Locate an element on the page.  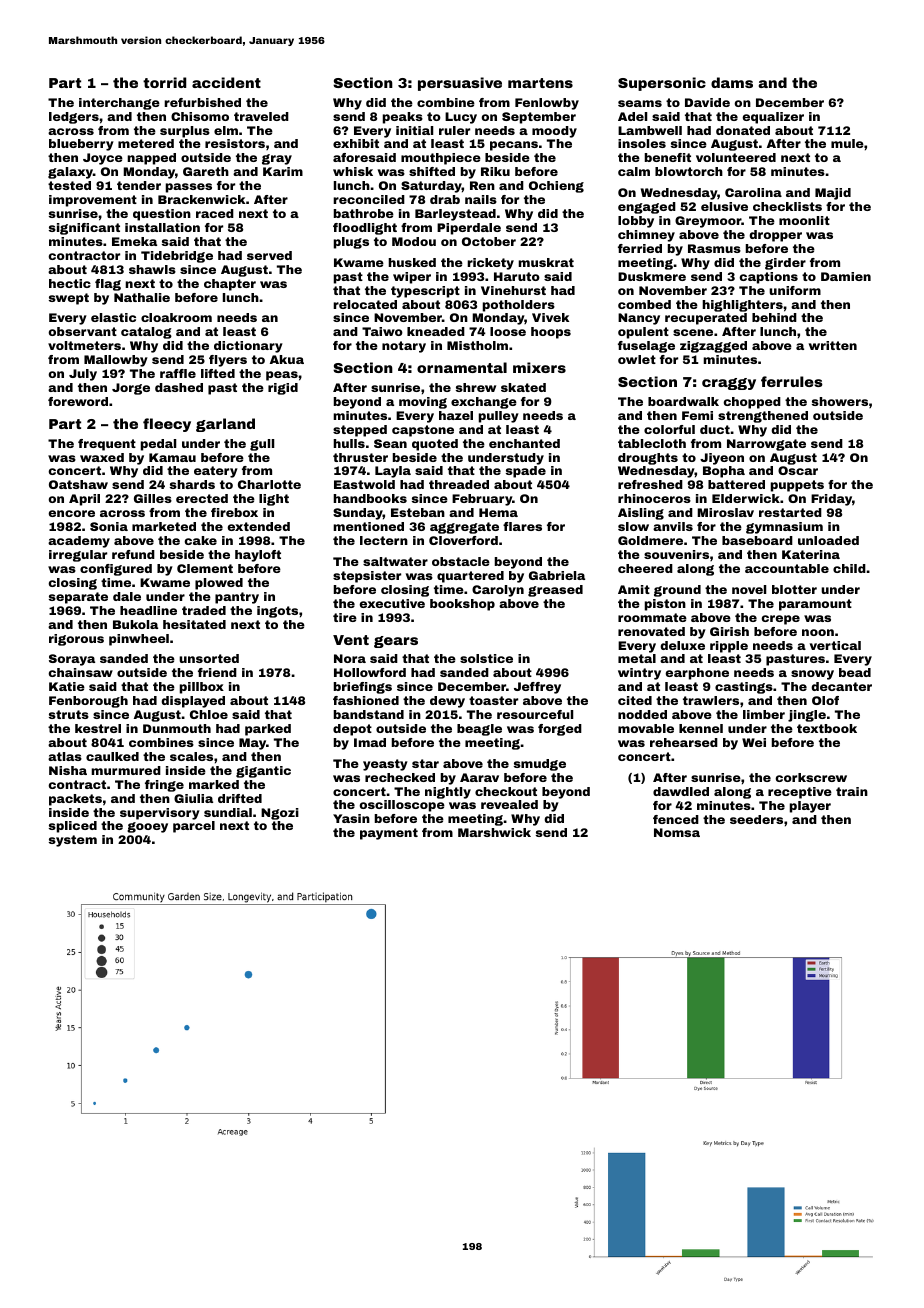
kestrel is located at coordinates (98, 728).
